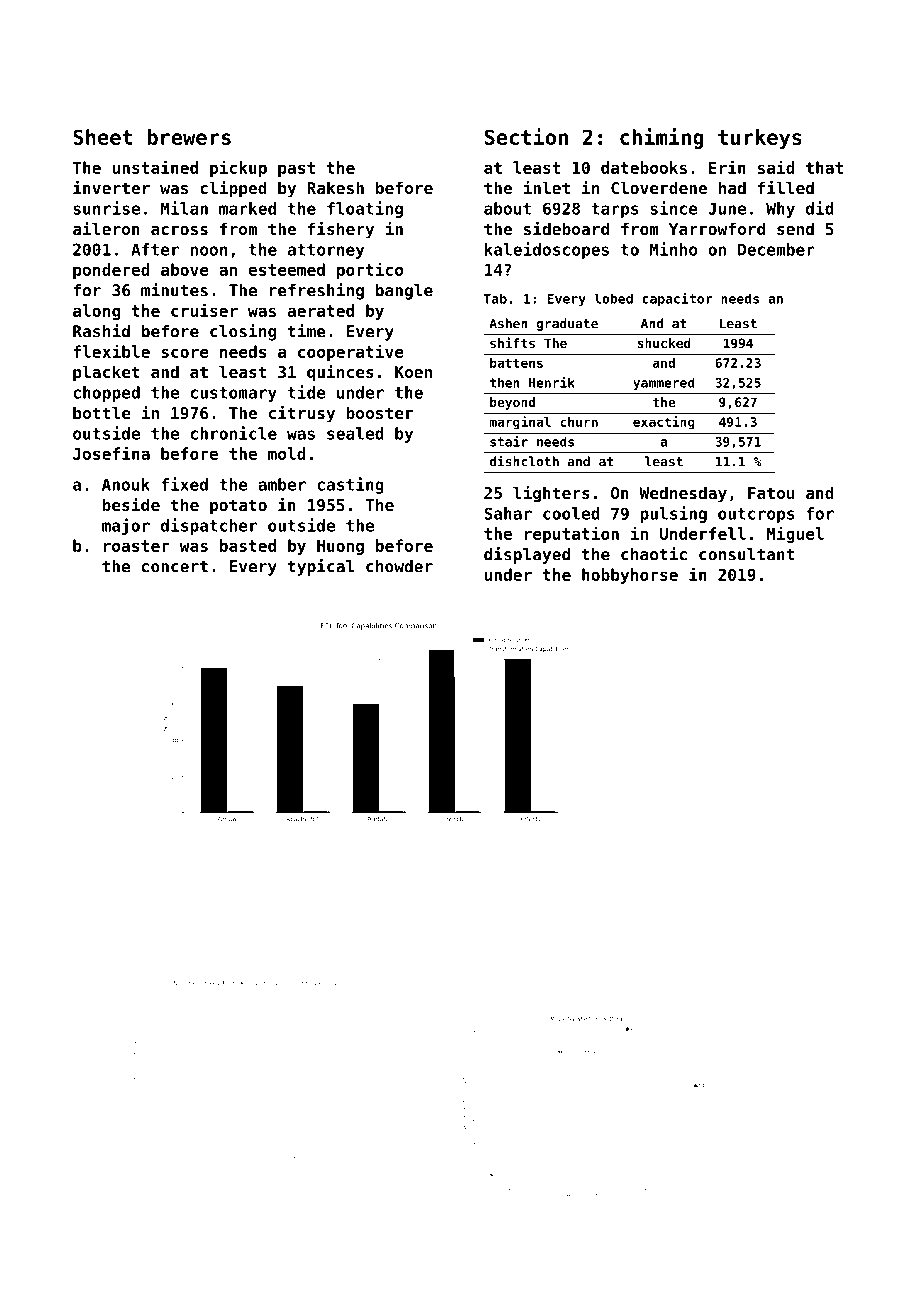 The height and width of the screenshot is (1314, 924). I want to click on turkeys, so click(760, 139).
